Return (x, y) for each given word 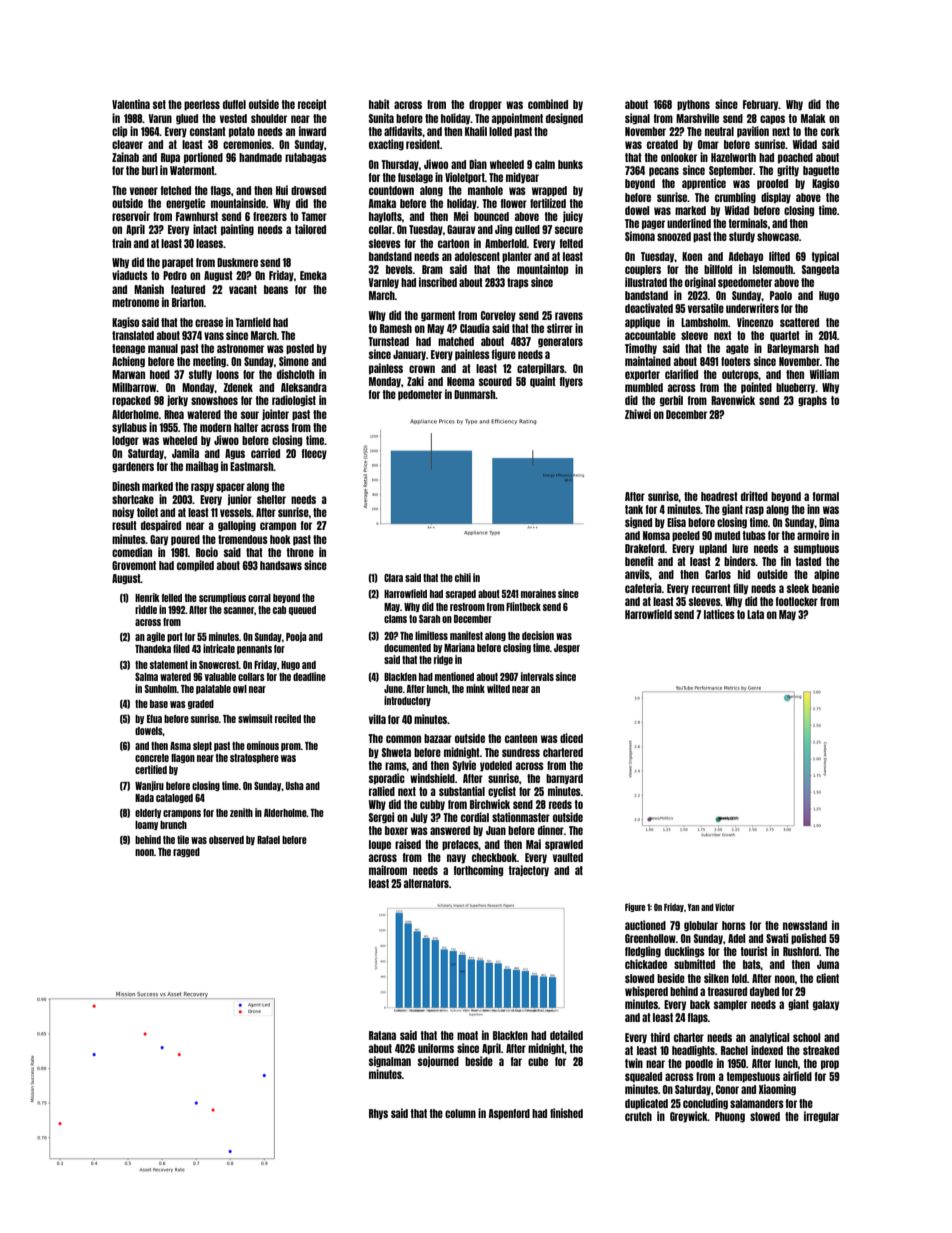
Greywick (689, 1117)
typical (825, 257)
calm (545, 164)
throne (300, 552)
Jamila (185, 453)
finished (566, 1113)
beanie (825, 588)
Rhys (378, 1114)
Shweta (396, 752)
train (121, 243)
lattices (719, 614)
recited (288, 718)
